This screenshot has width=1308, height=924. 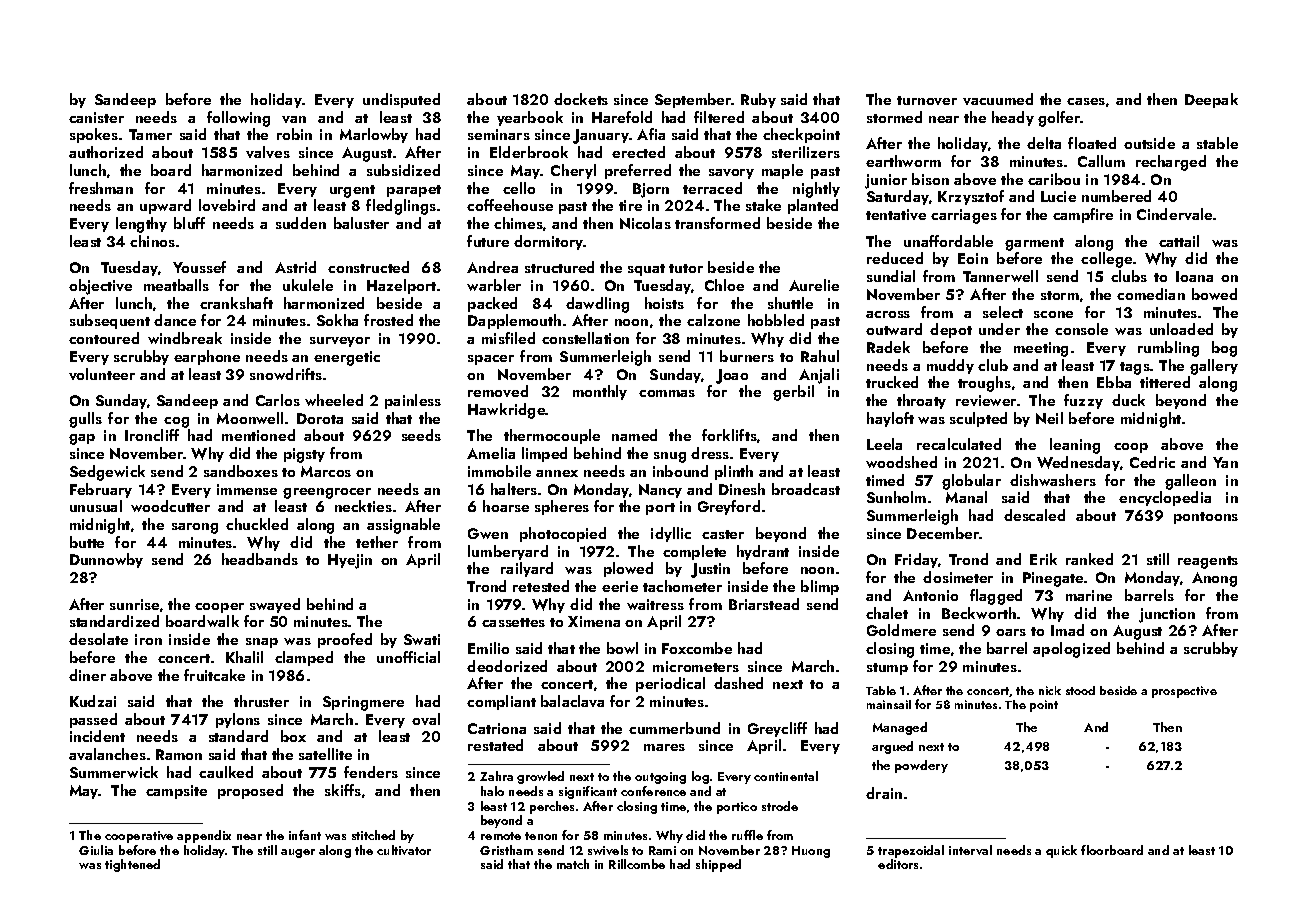 I want to click on tightened, so click(x=132, y=865).
